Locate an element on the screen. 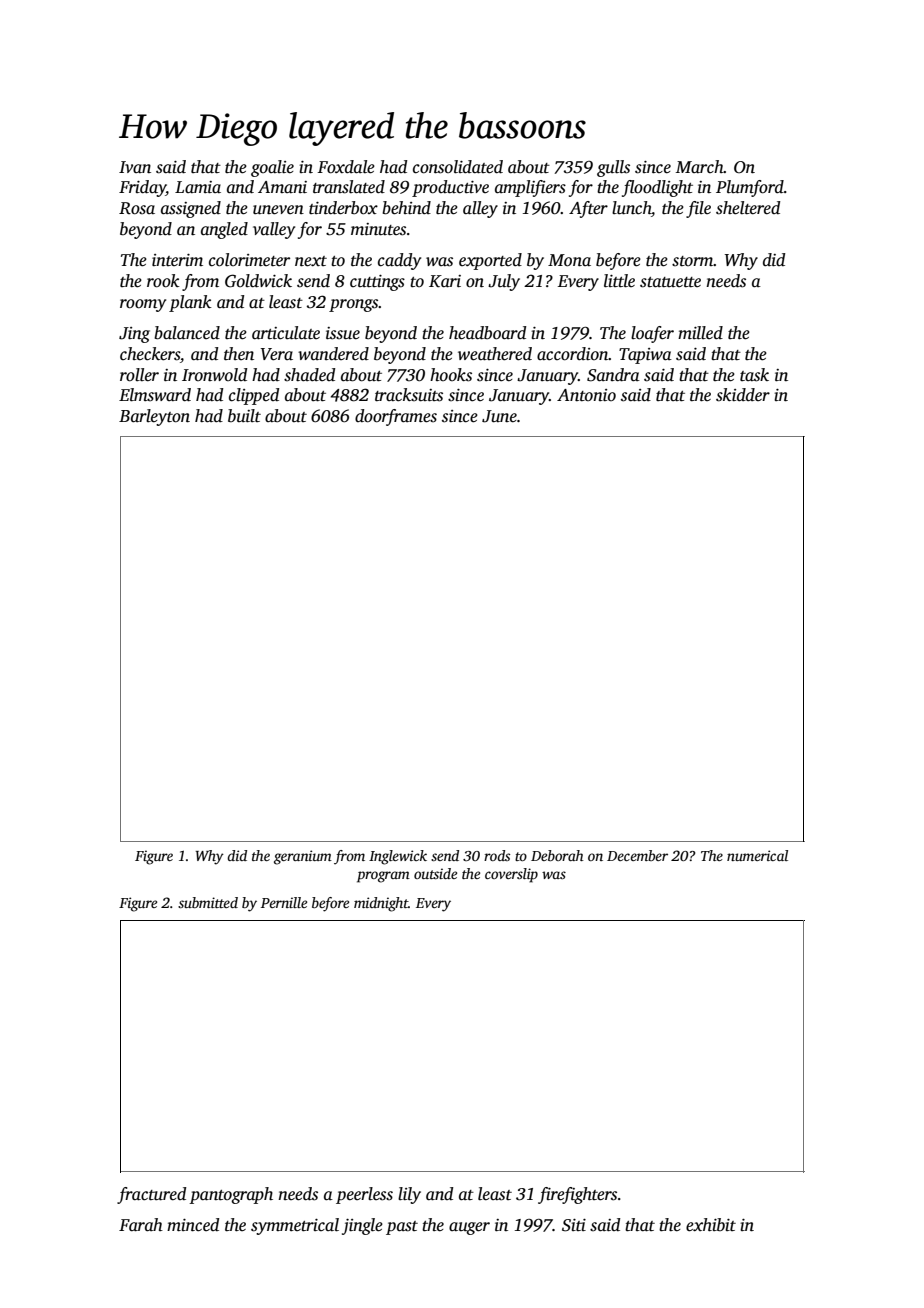 This screenshot has height=1308, width=924. Ivan is located at coordinates (135, 167).
